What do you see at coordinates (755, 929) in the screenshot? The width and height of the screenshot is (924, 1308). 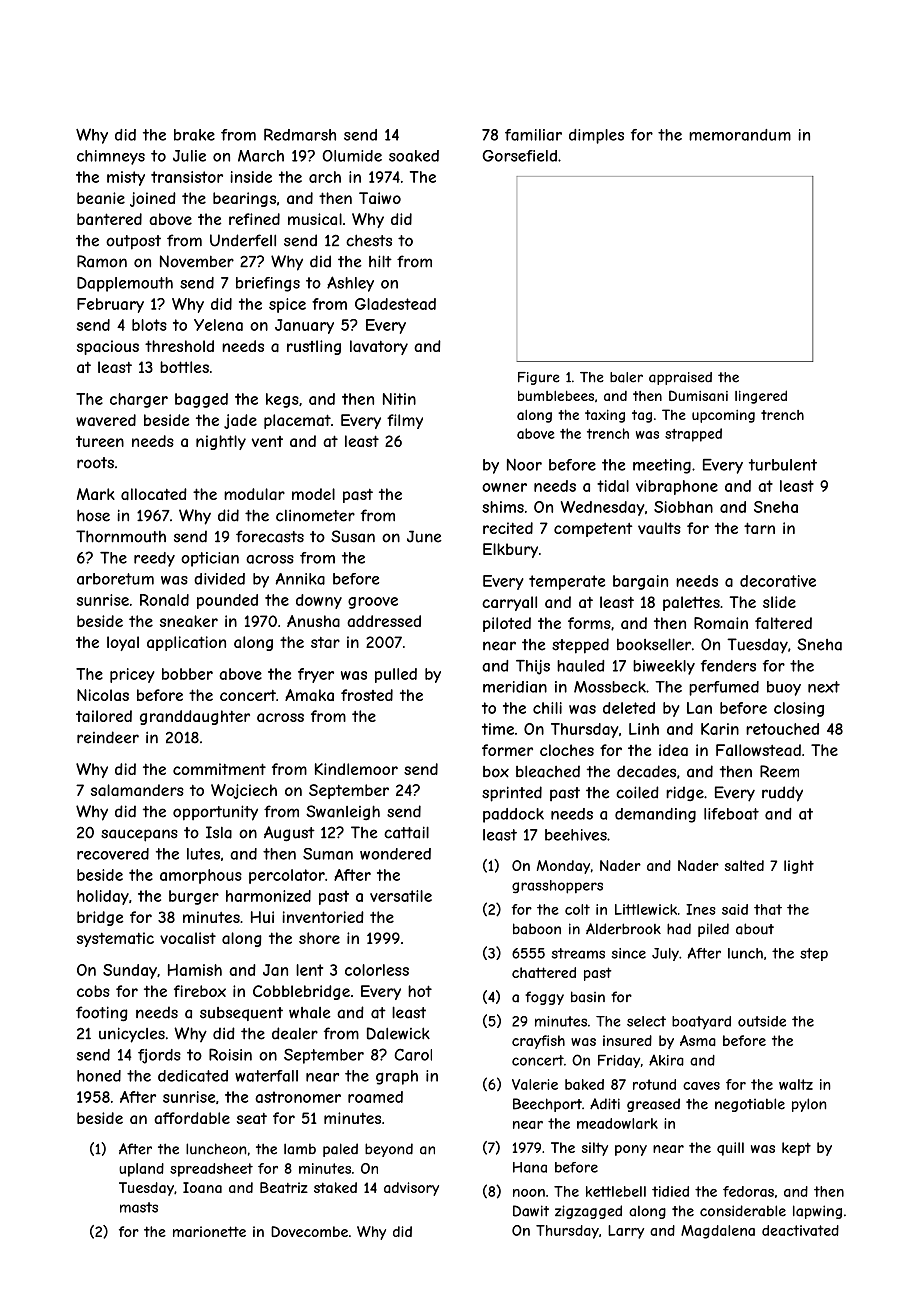 I see `about` at bounding box center [755, 929].
